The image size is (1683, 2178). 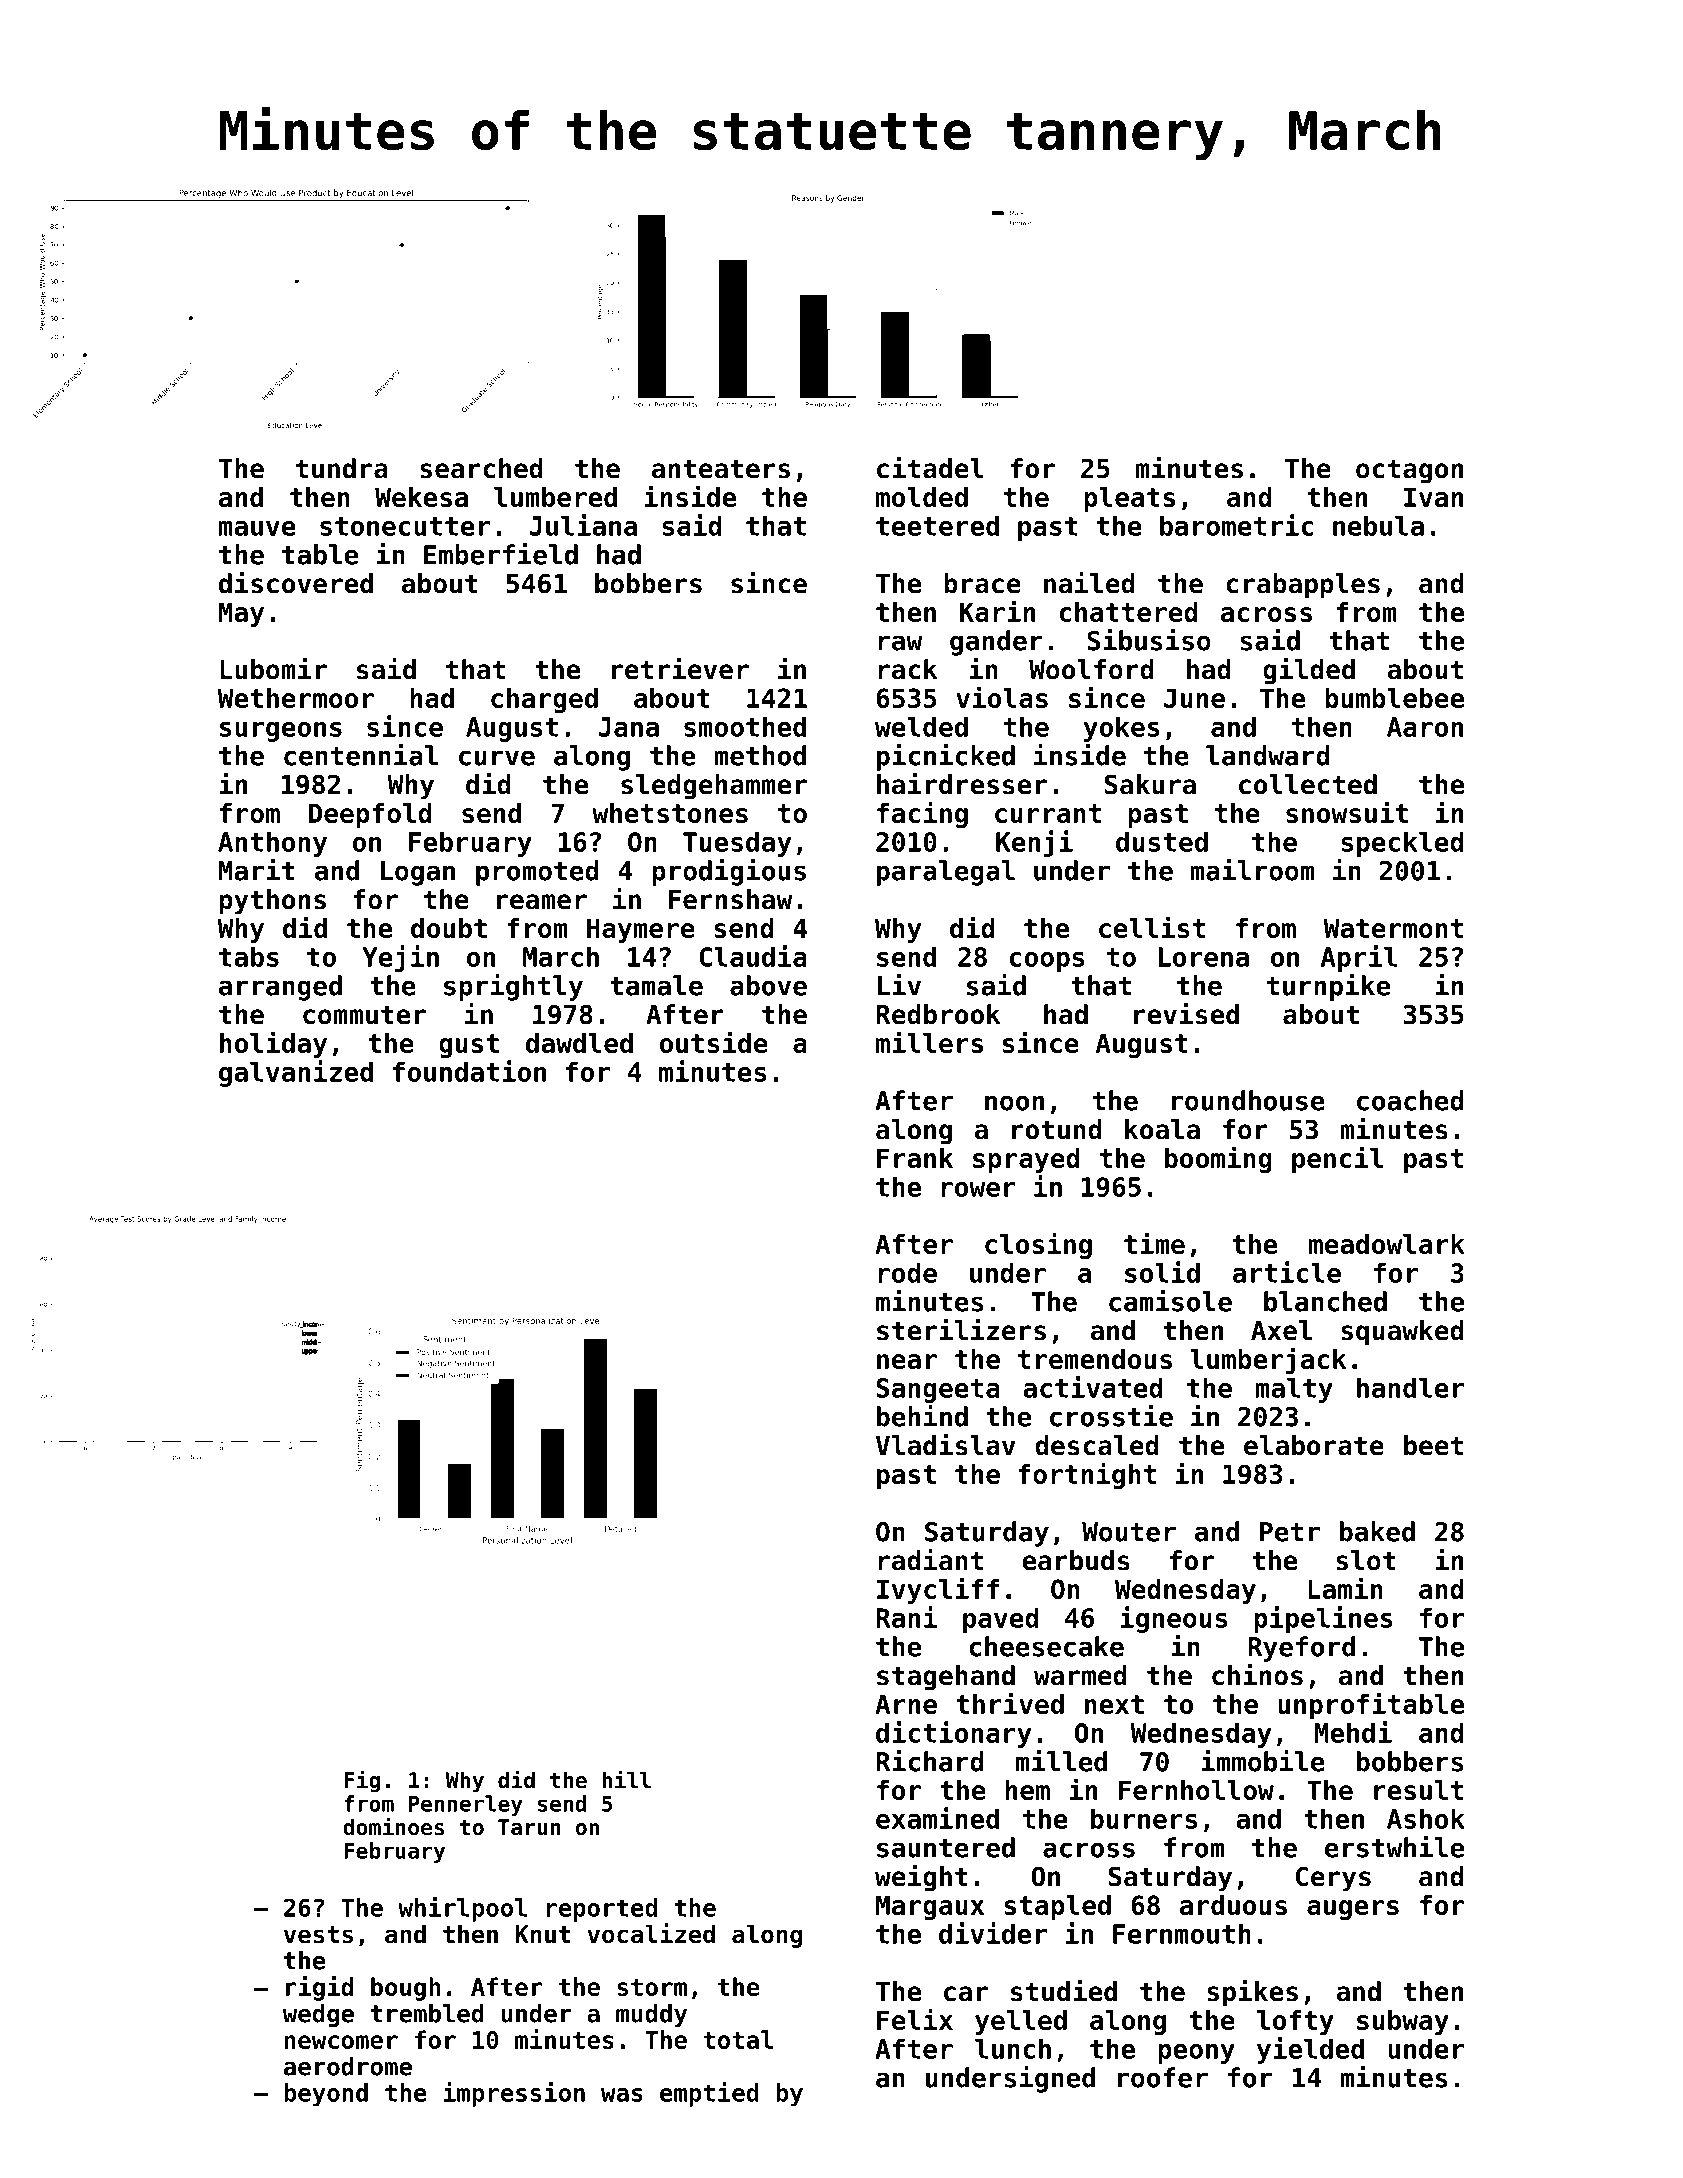 What do you see at coordinates (930, 468) in the image?
I see `citadel` at bounding box center [930, 468].
